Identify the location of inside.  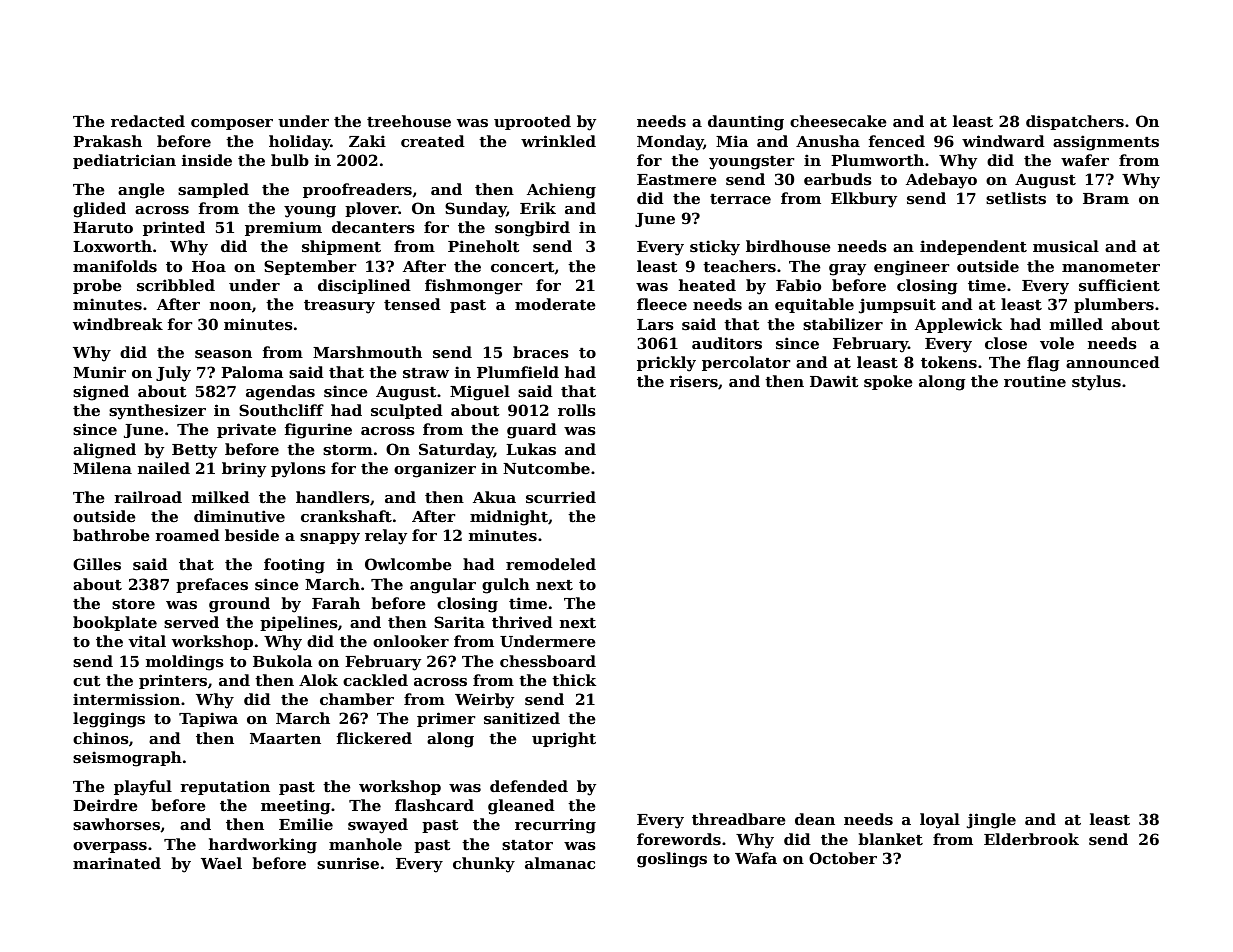
(207, 160).
